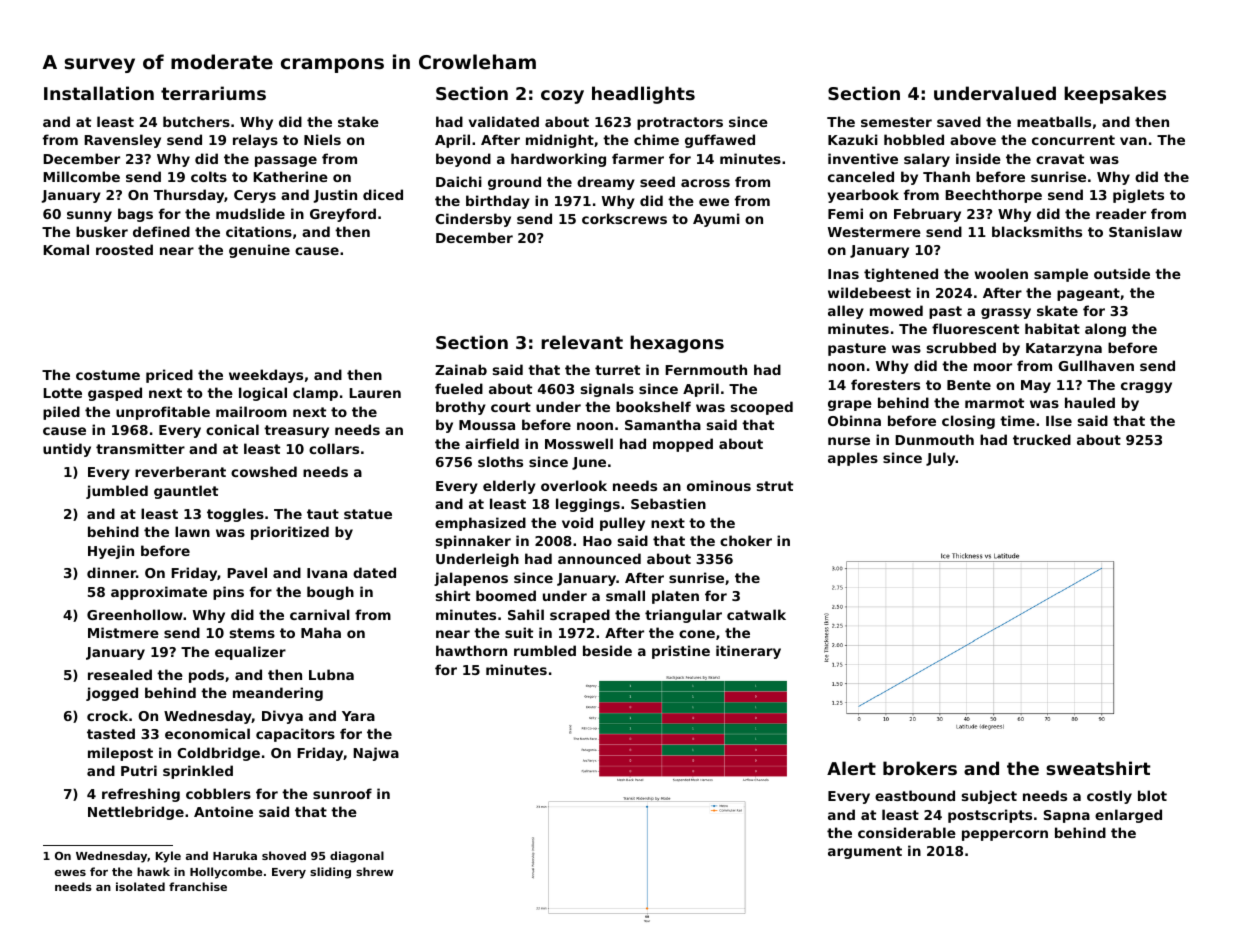  What do you see at coordinates (1042, 439) in the screenshot?
I see `trucked` at bounding box center [1042, 439].
